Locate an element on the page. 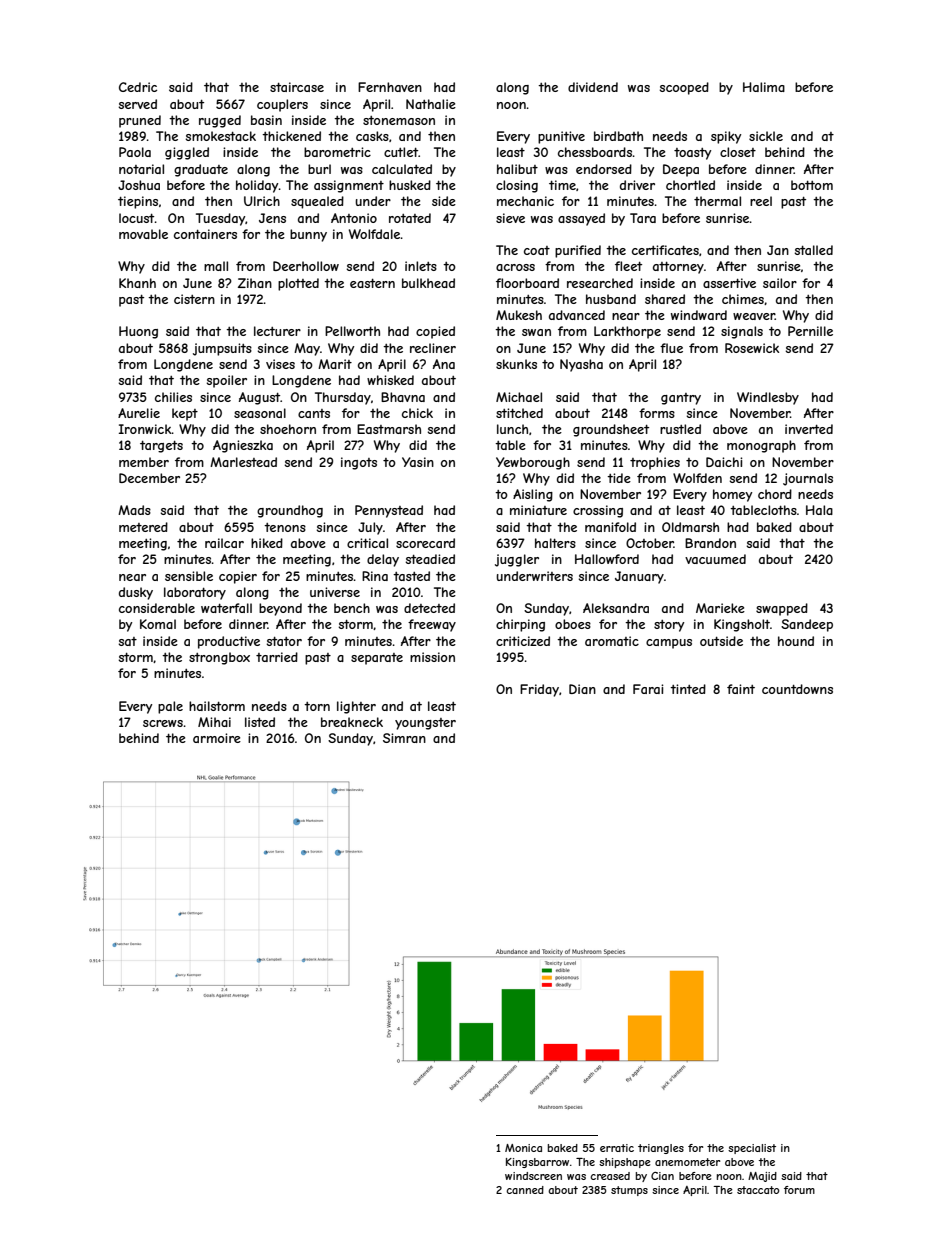 Image resolution: width=952 pixels, height=1233 pixels. Halima is located at coordinates (764, 87).
